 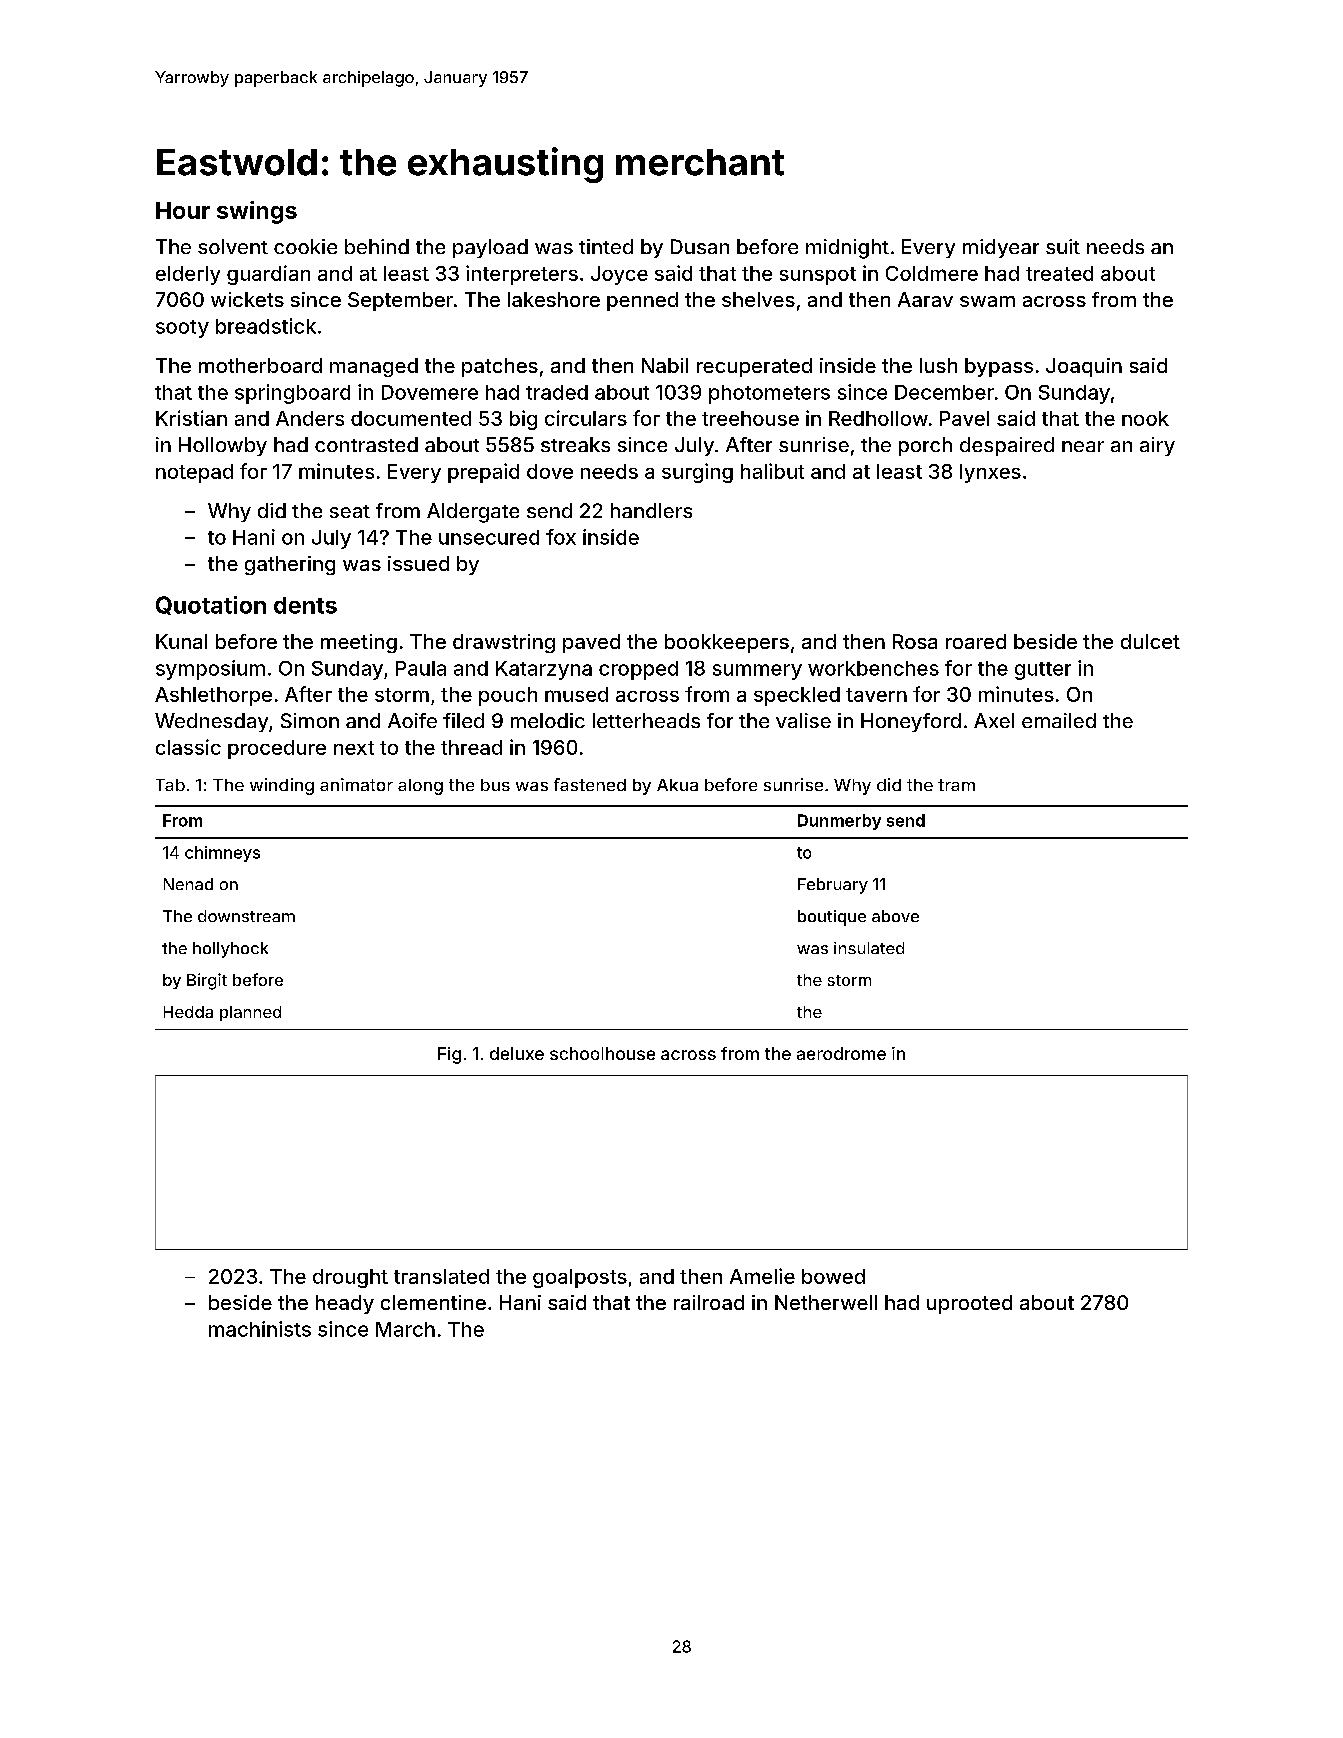 I want to click on airy, so click(x=1157, y=446).
